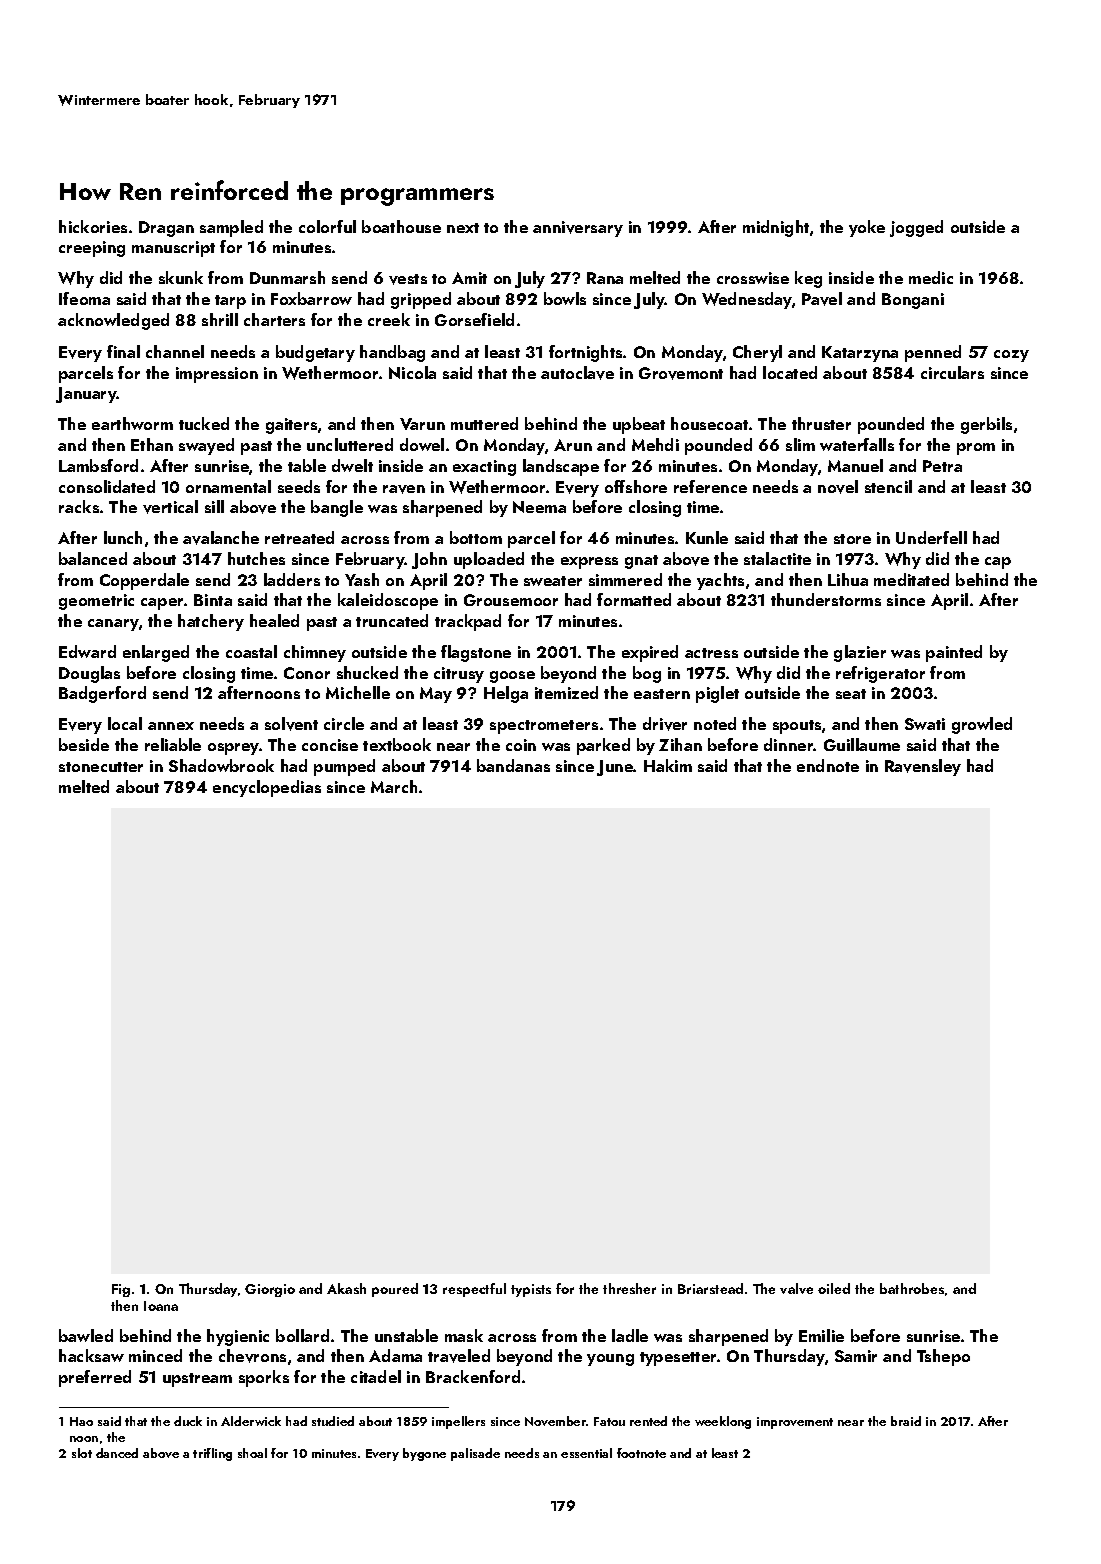  What do you see at coordinates (711, 653) in the document?
I see `actress` at bounding box center [711, 653].
